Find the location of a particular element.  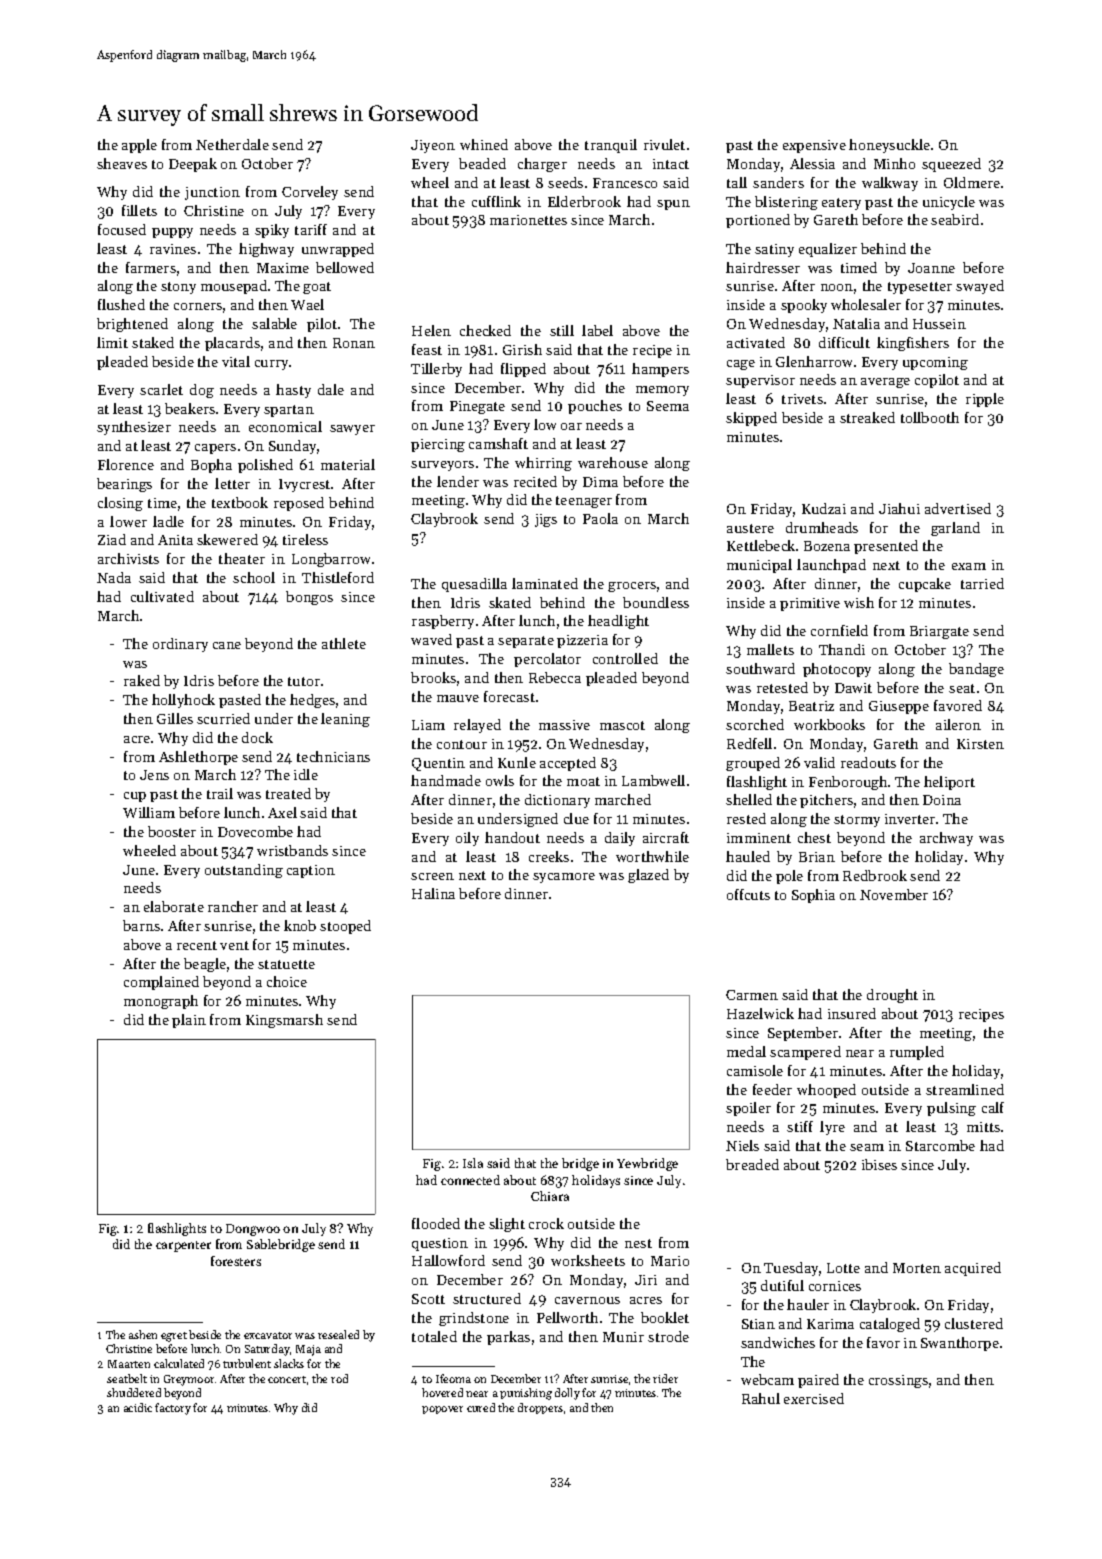

equalizer is located at coordinates (828, 250).
